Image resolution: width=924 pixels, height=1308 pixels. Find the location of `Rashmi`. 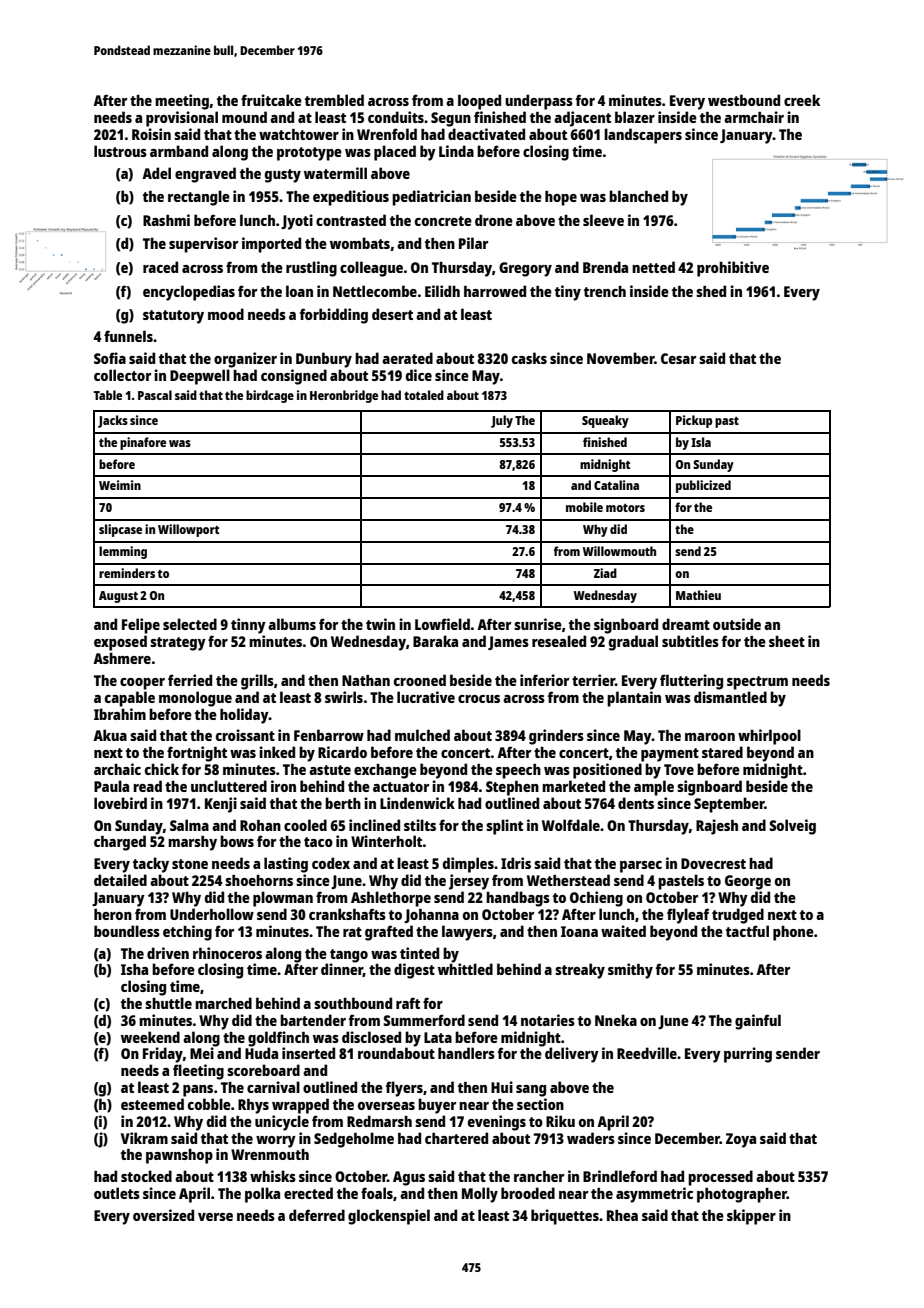

Rashmi is located at coordinates (166, 220).
